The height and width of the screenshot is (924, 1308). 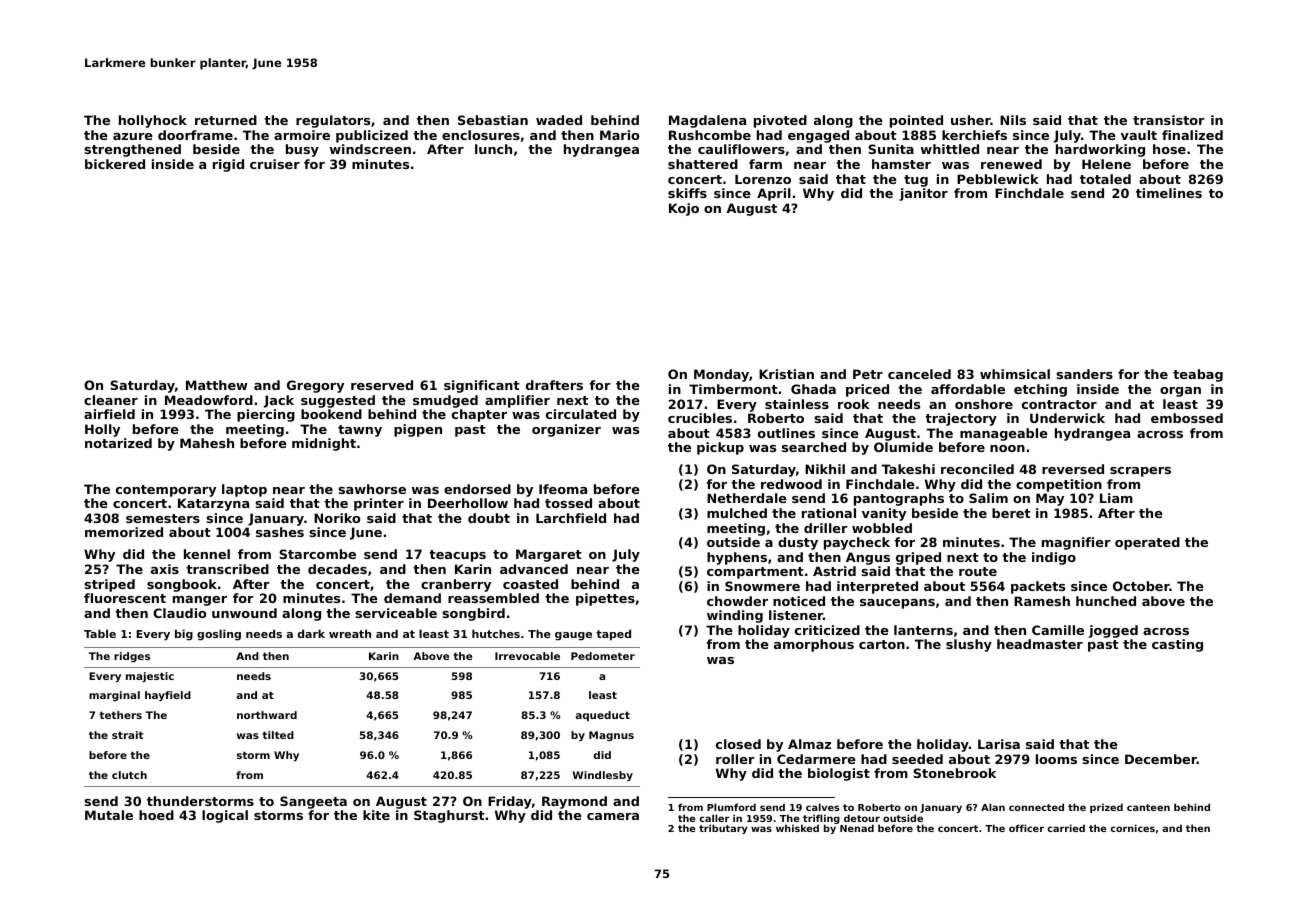 What do you see at coordinates (1177, 645) in the screenshot?
I see `casting` at bounding box center [1177, 645].
